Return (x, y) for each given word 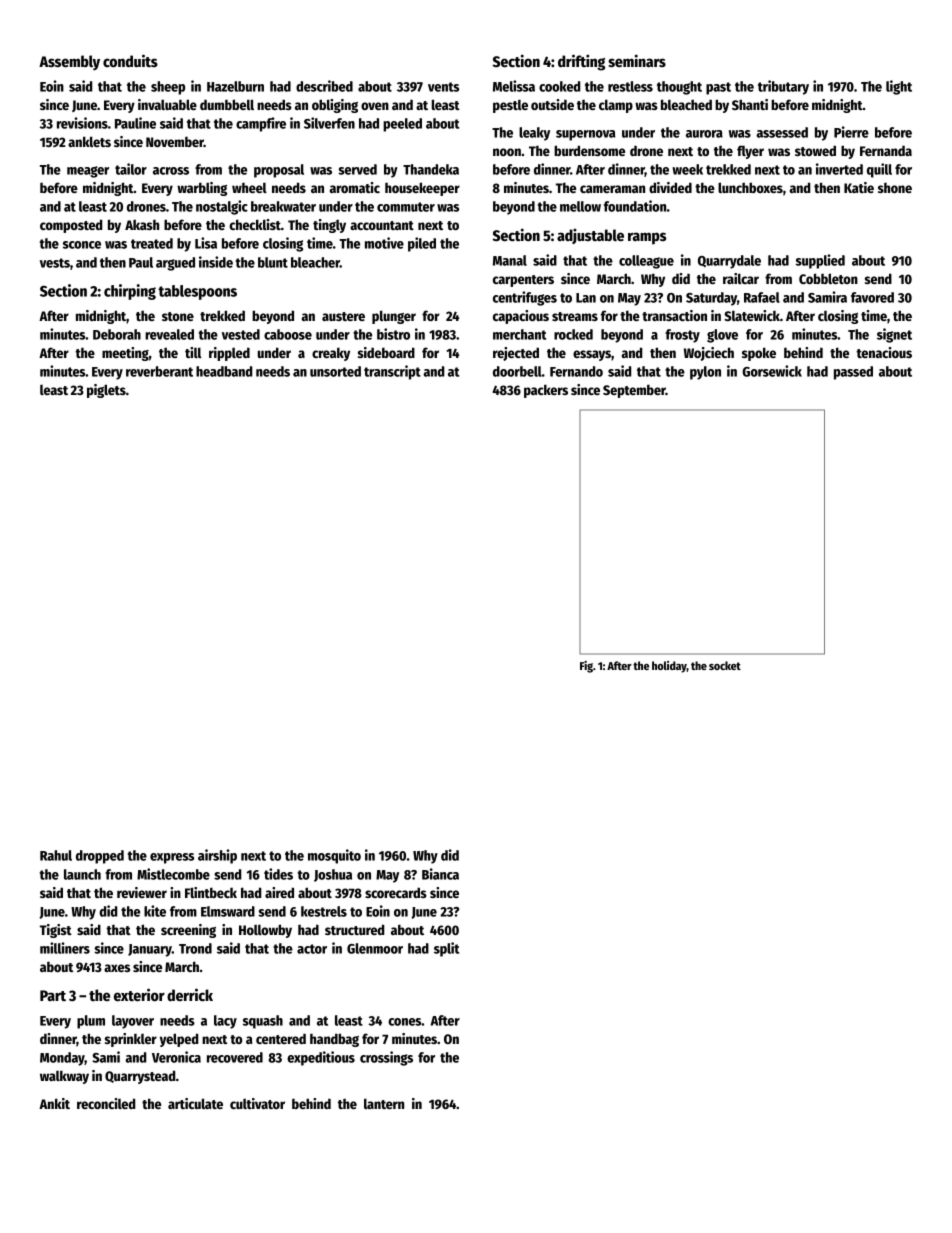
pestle (510, 106)
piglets (106, 391)
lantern (384, 1103)
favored (872, 297)
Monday (62, 1059)
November (175, 141)
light (899, 87)
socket (725, 665)
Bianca (440, 874)
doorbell (517, 371)
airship (217, 856)
